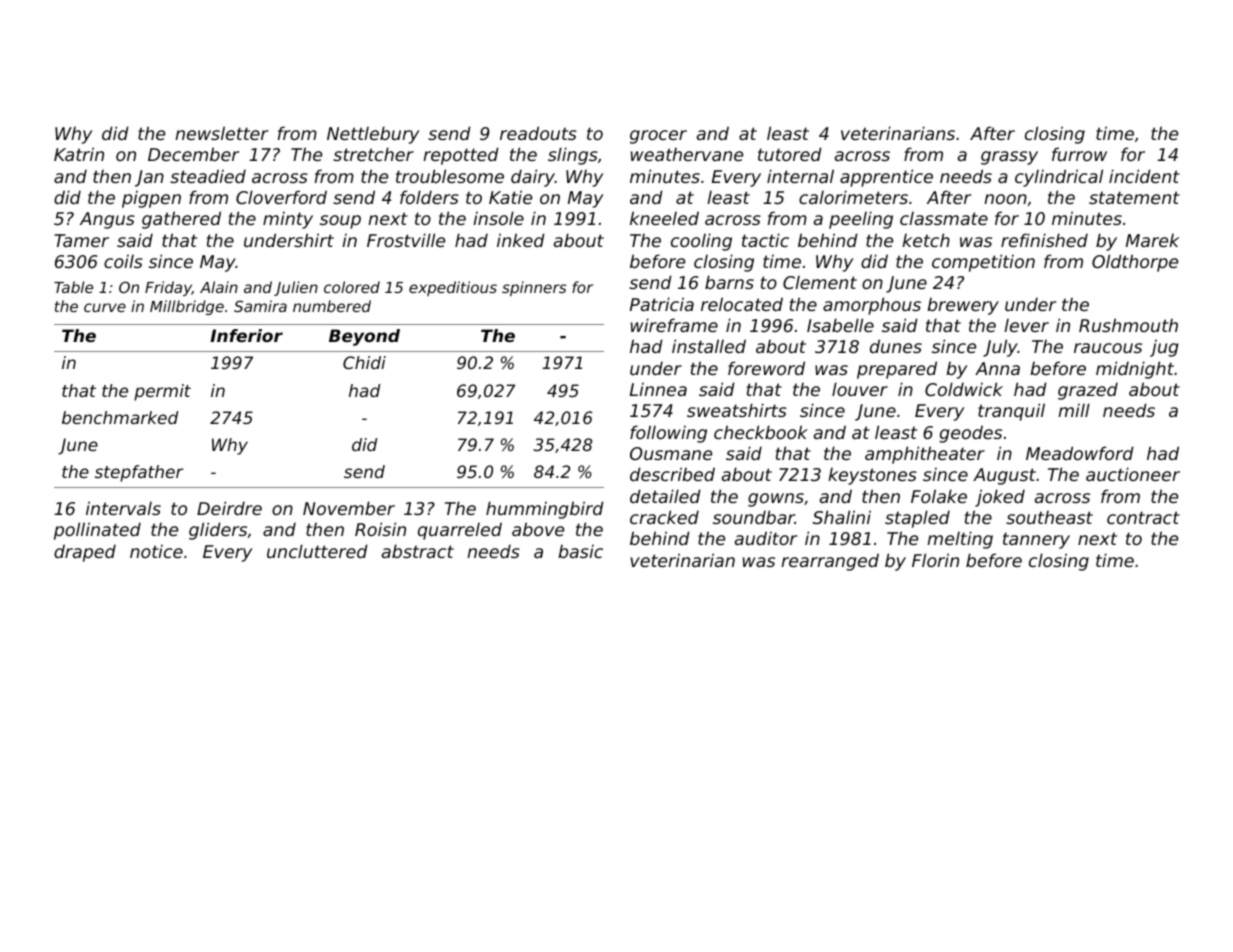 This image has width=1233, height=952. Describe the element at coordinates (123, 508) in the image. I see `intervals` at that location.
